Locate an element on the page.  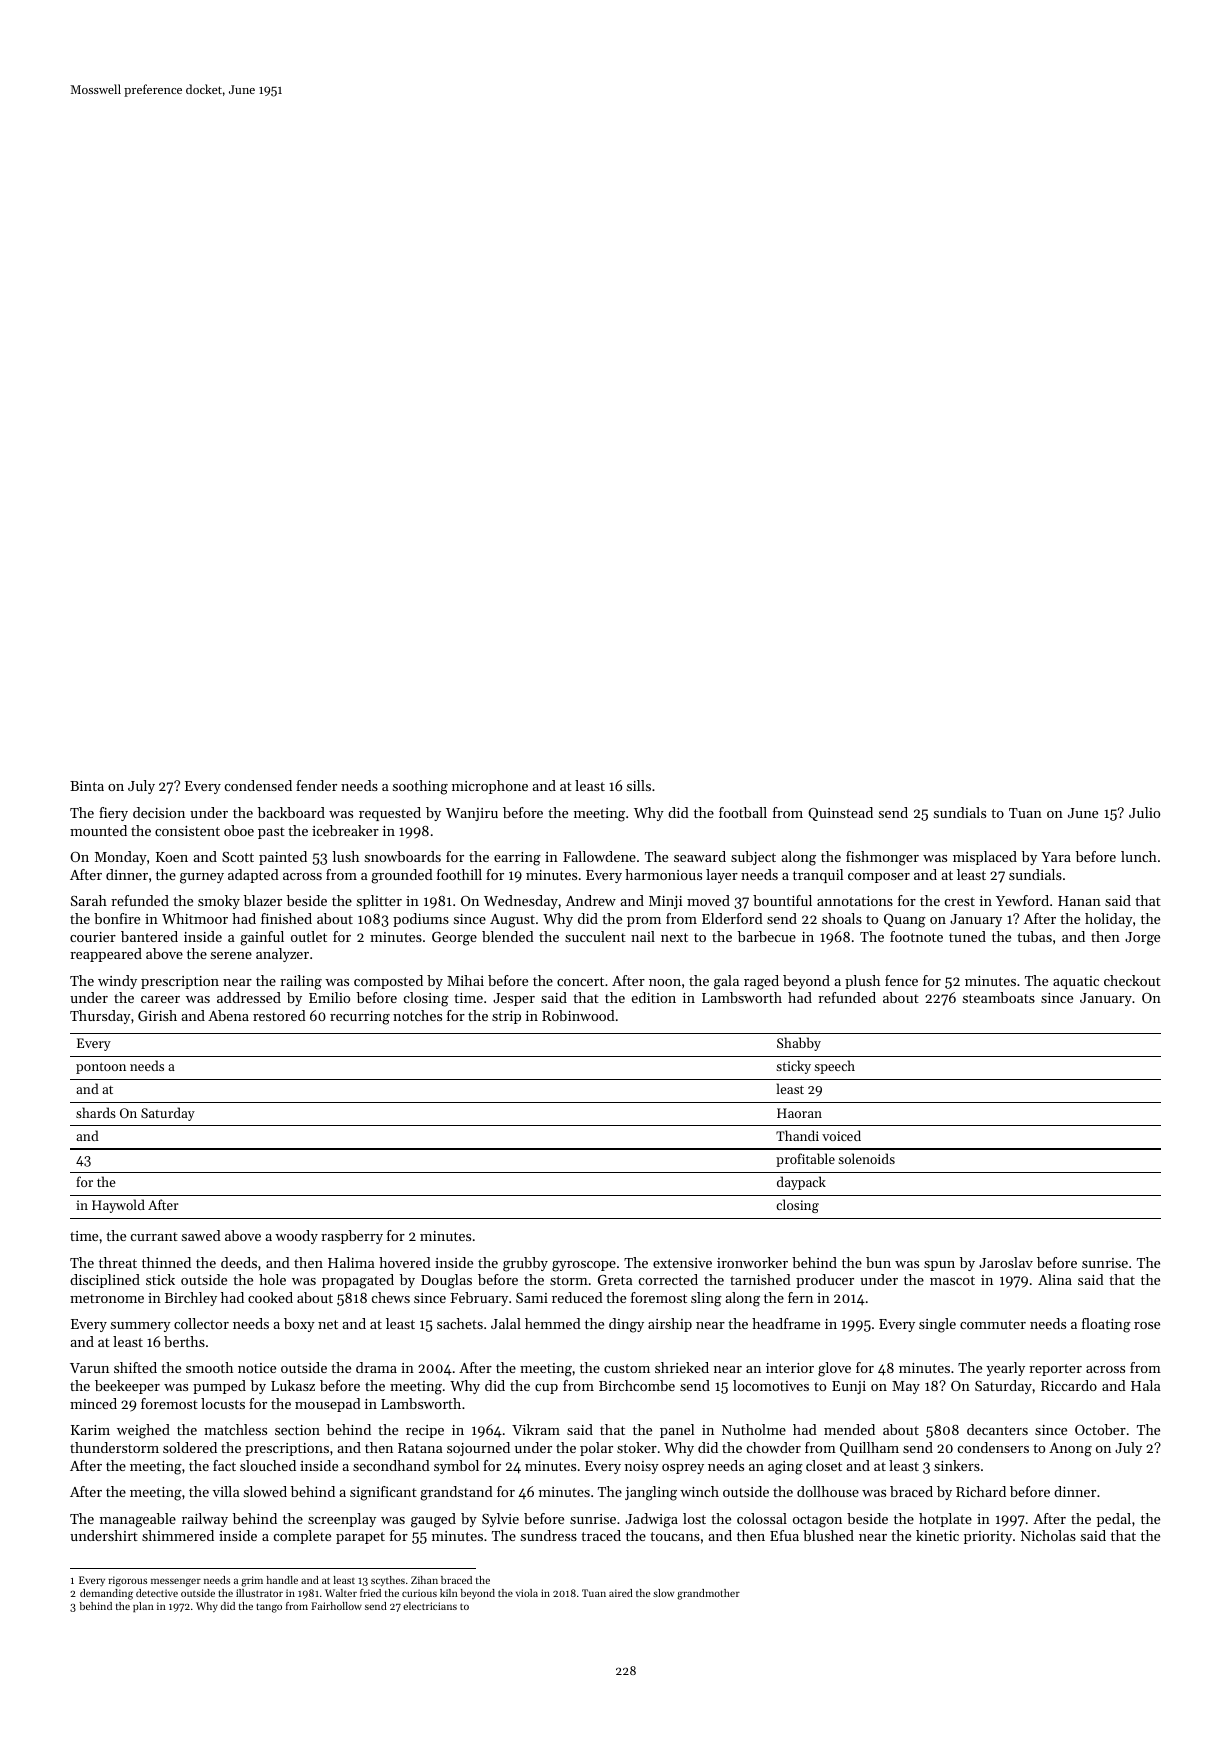
electricians is located at coordinates (430, 1606).
